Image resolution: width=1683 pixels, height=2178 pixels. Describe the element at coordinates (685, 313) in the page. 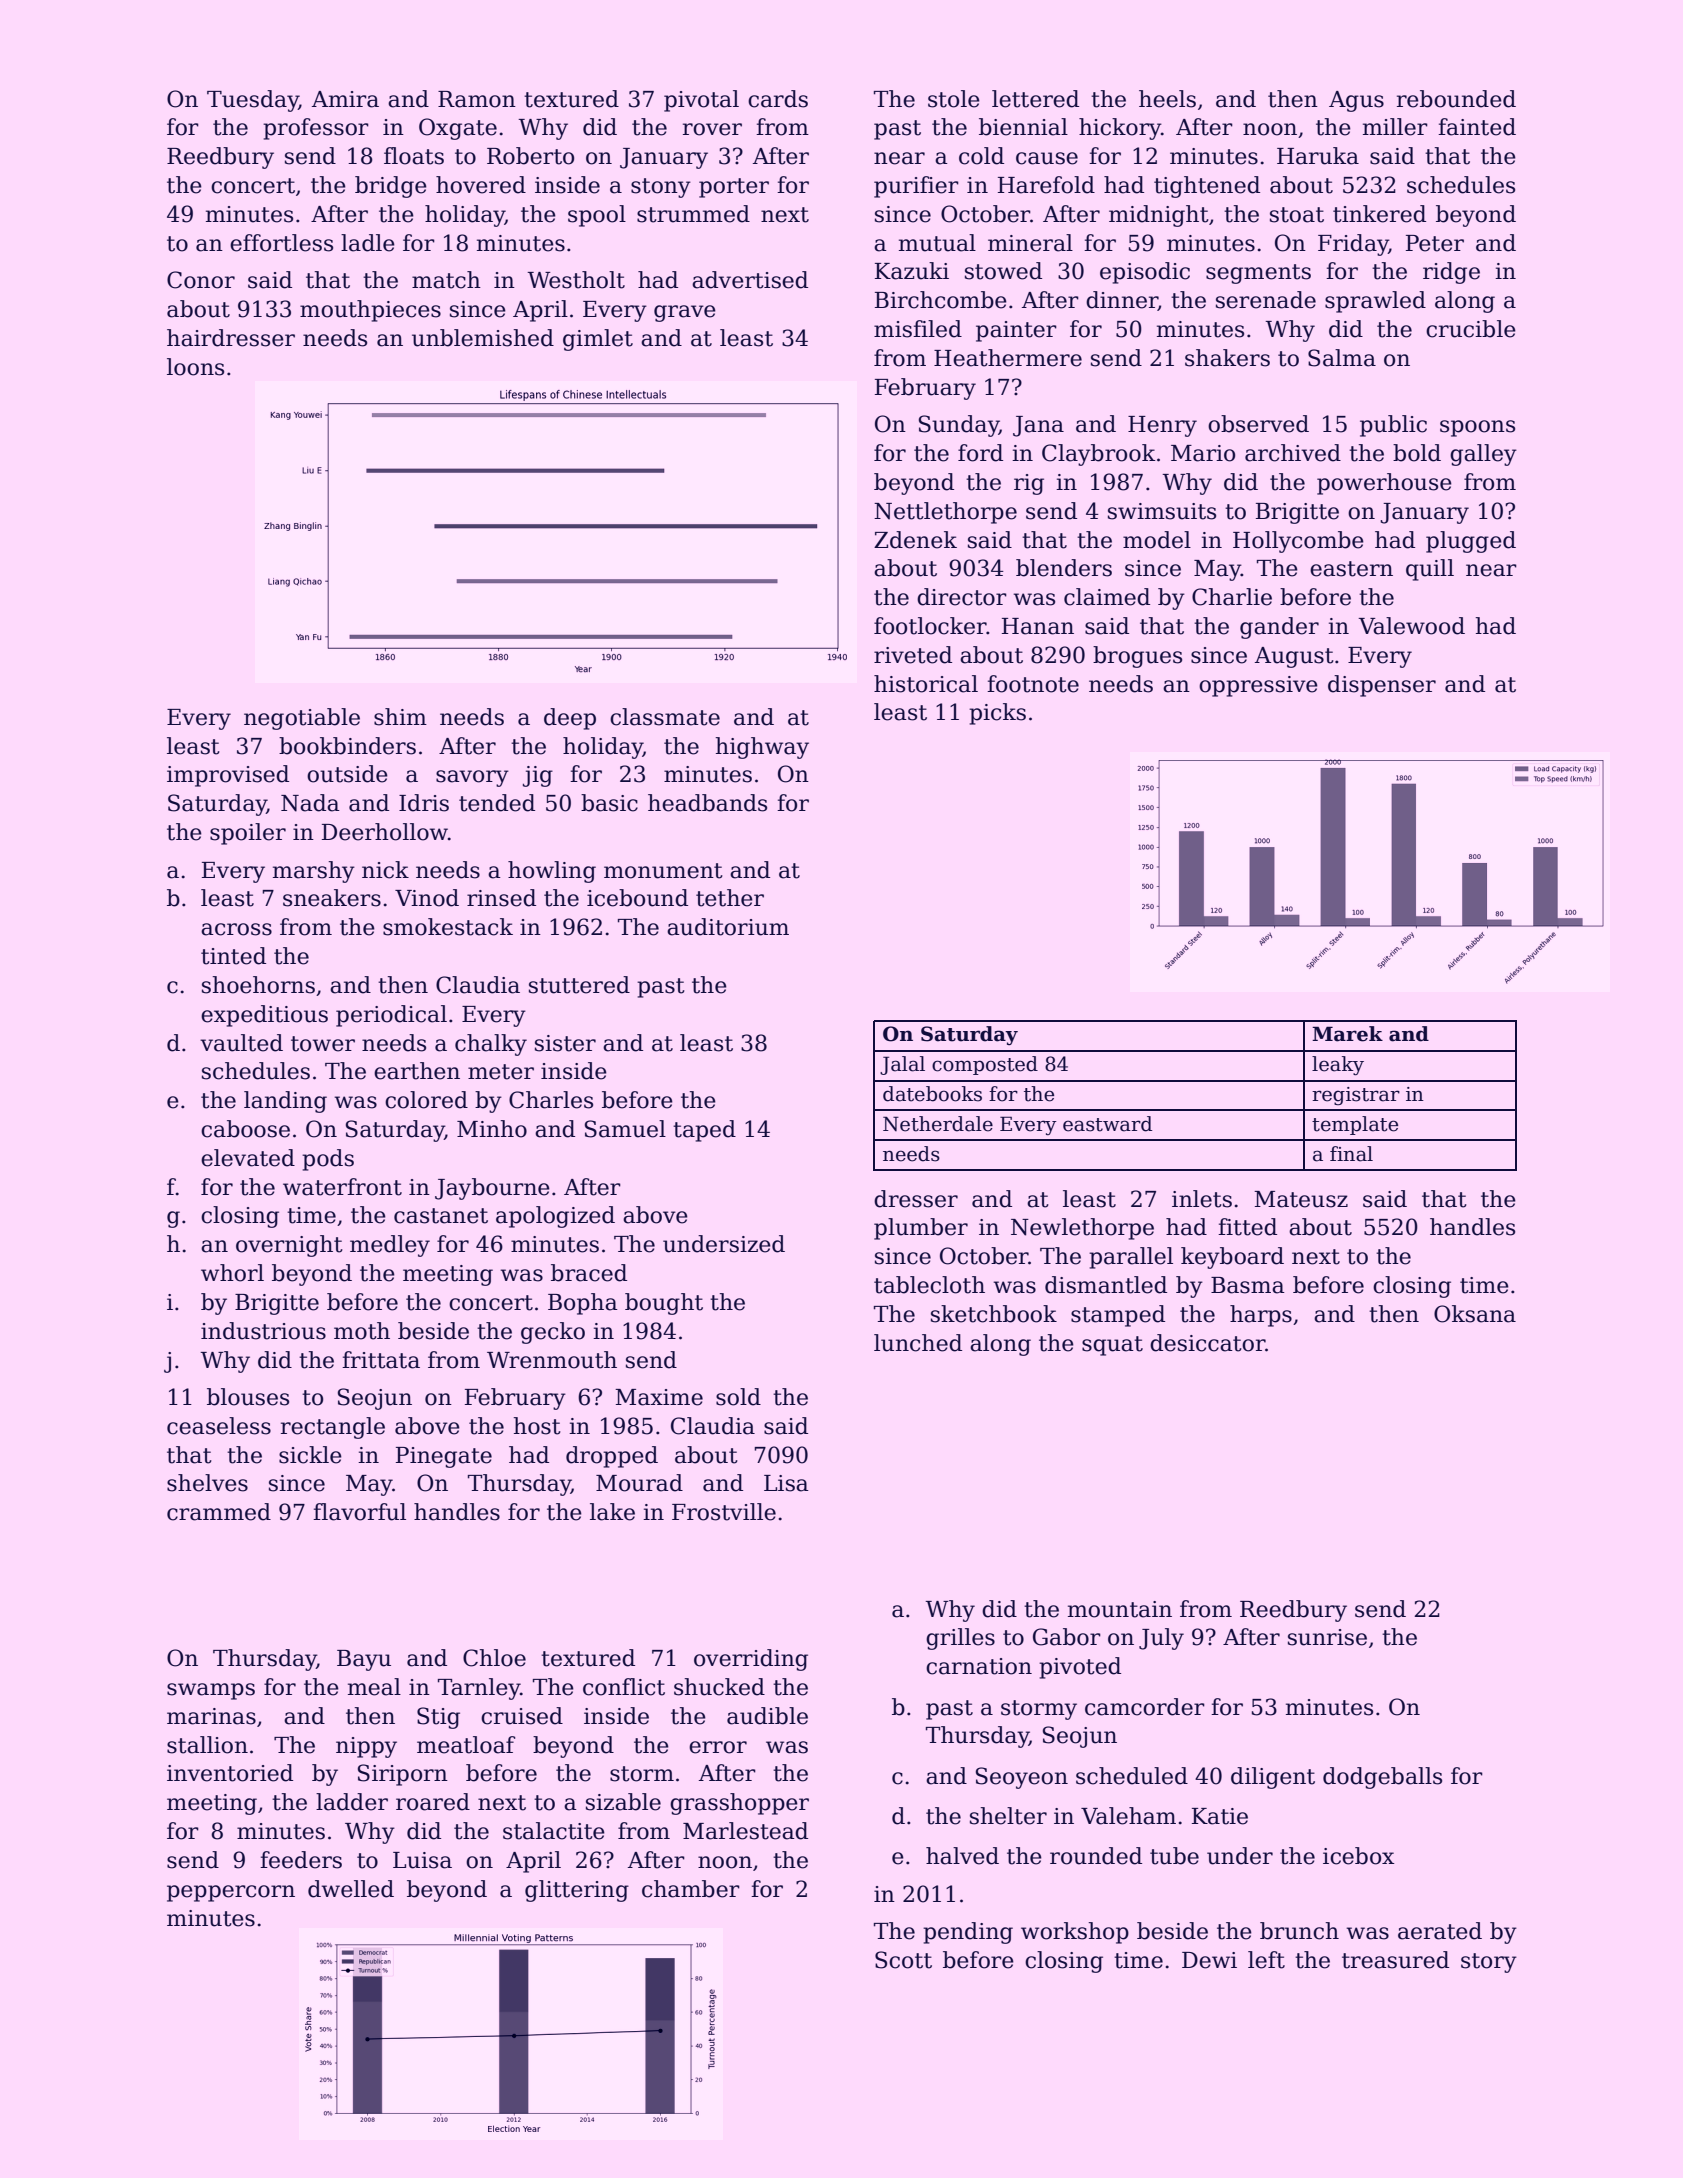

I see `grave` at that location.
